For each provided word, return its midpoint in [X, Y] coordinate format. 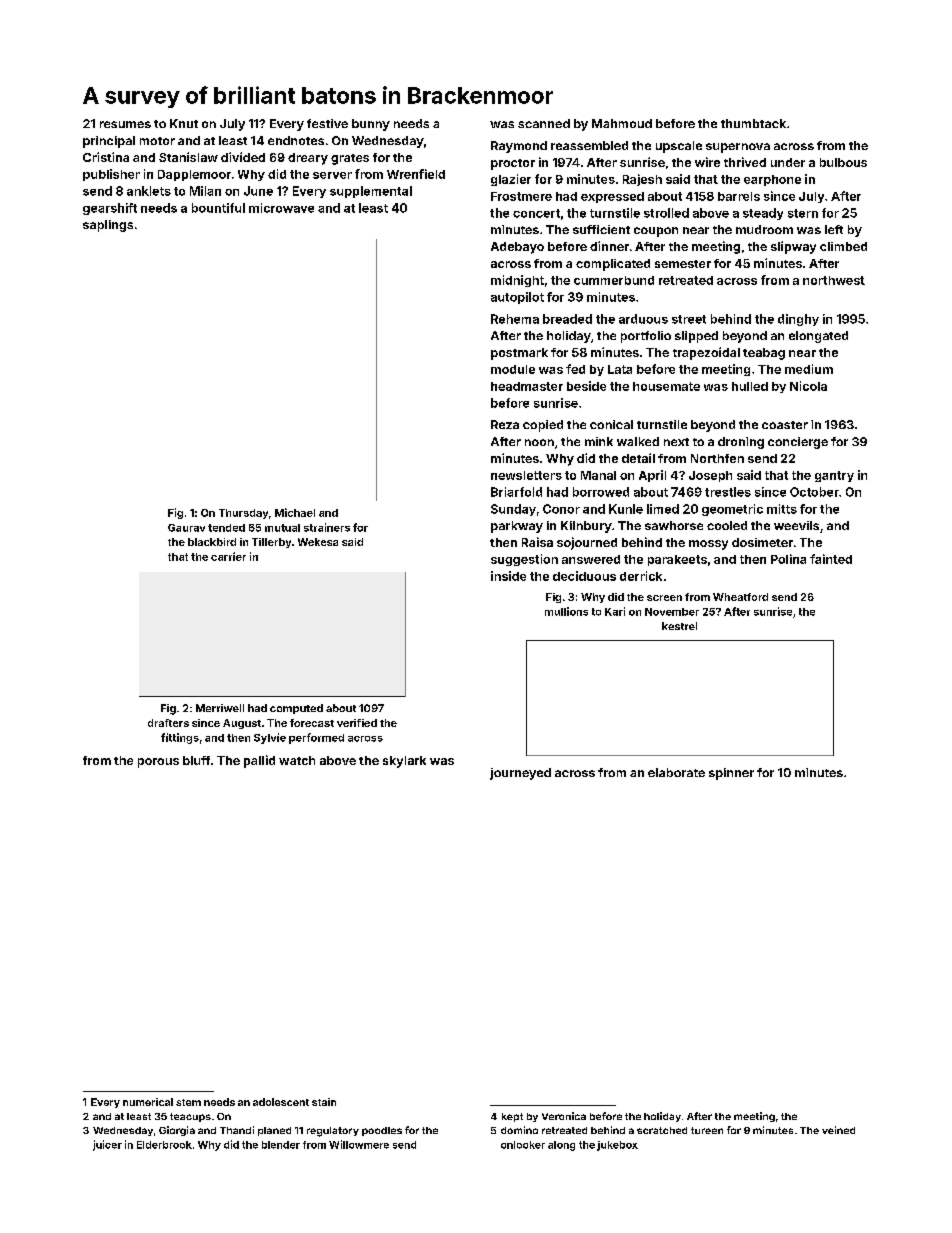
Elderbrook [164, 1145]
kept [512, 1117]
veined [838, 1130]
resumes [125, 124]
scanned [544, 123]
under [788, 162]
